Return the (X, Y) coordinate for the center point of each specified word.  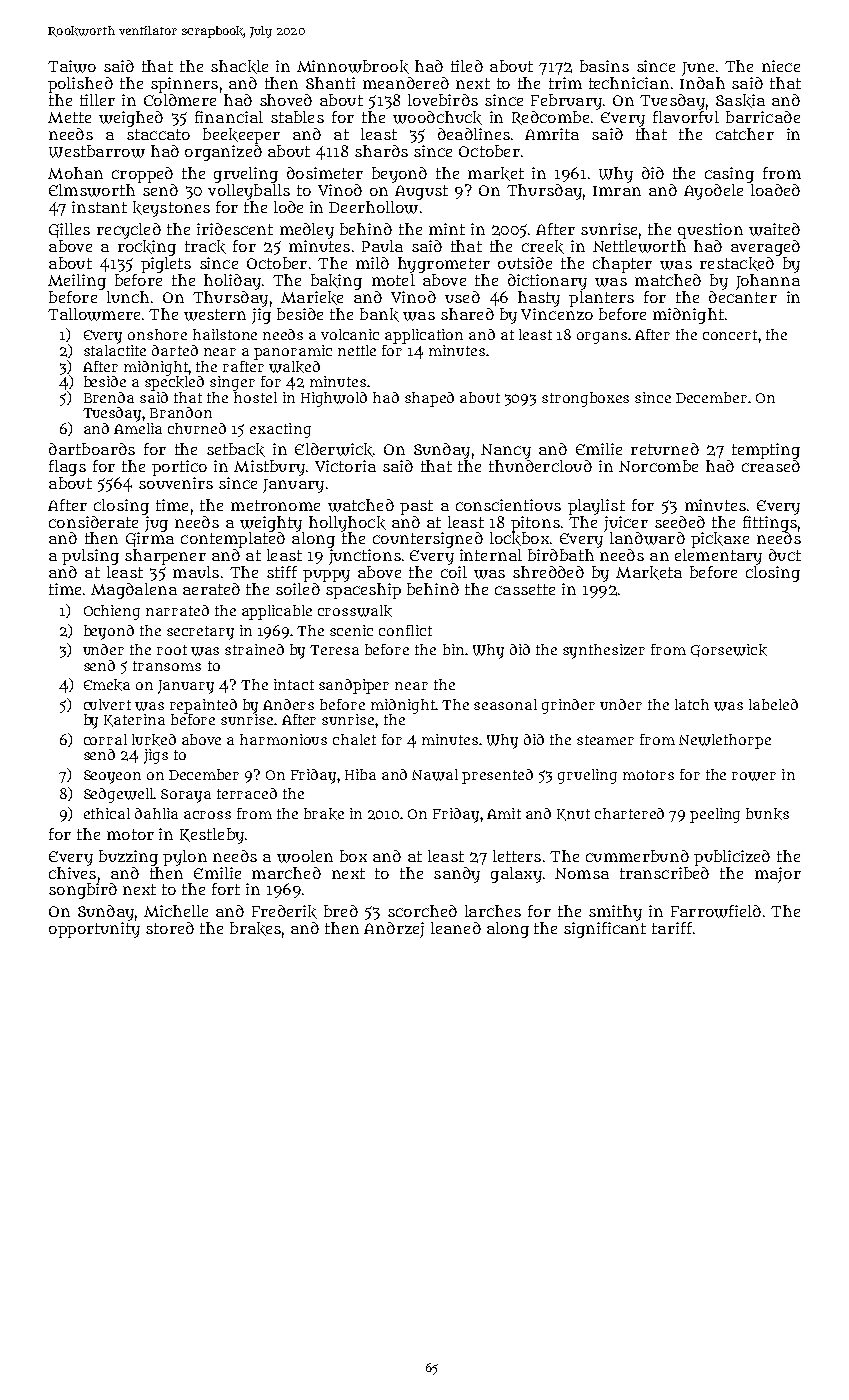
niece (781, 66)
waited (774, 229)
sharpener (165, 557)
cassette (525, 589)
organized (223, 153)
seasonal (505, 704)
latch (692, 704)
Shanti (330, 83)
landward (647, 538)
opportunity (94, 930)
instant (99, 207)
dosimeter (325, 173)
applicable (277, 612)
